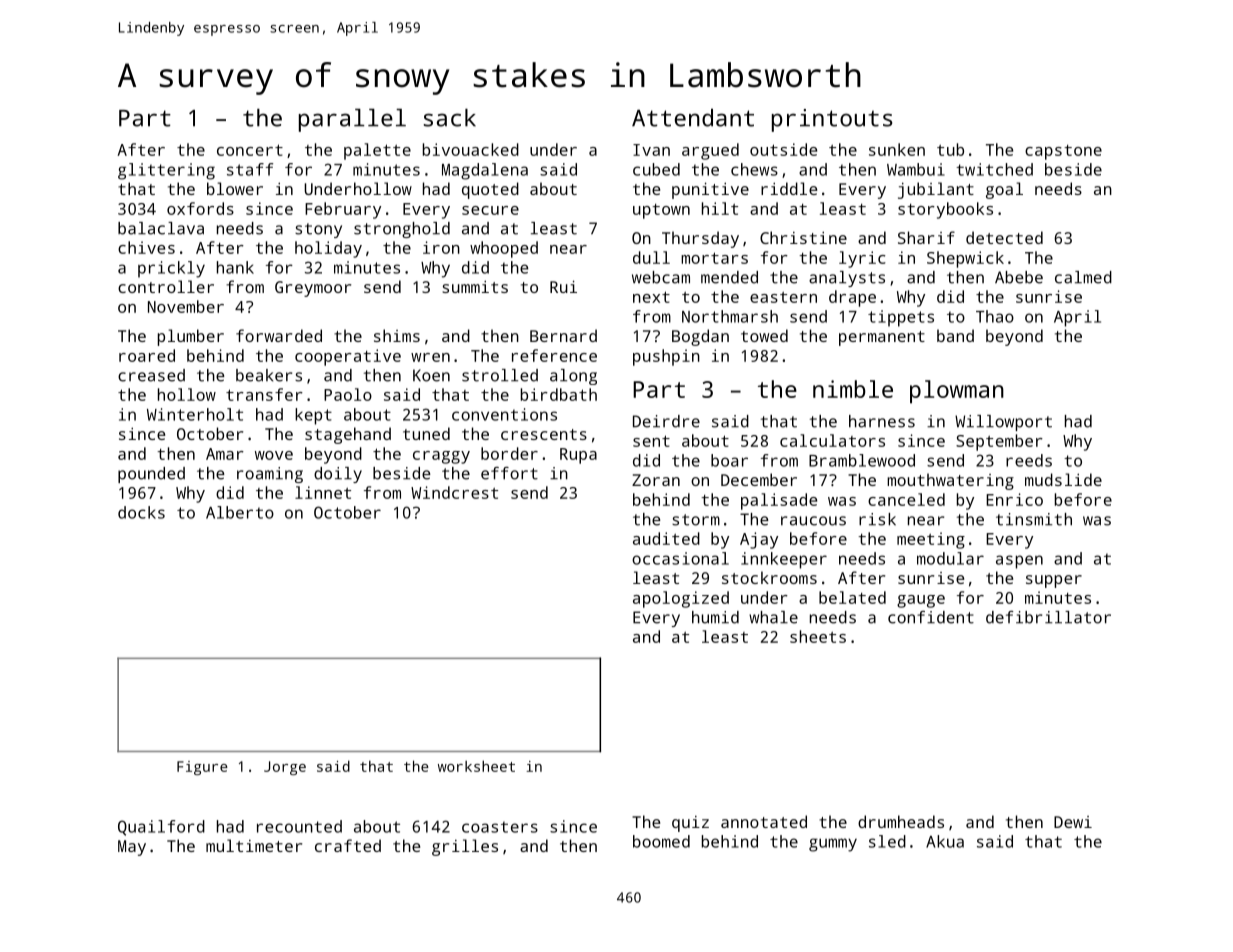  Describe the element at coordinates (715, 617) in the page. I see `humid` at that location.
